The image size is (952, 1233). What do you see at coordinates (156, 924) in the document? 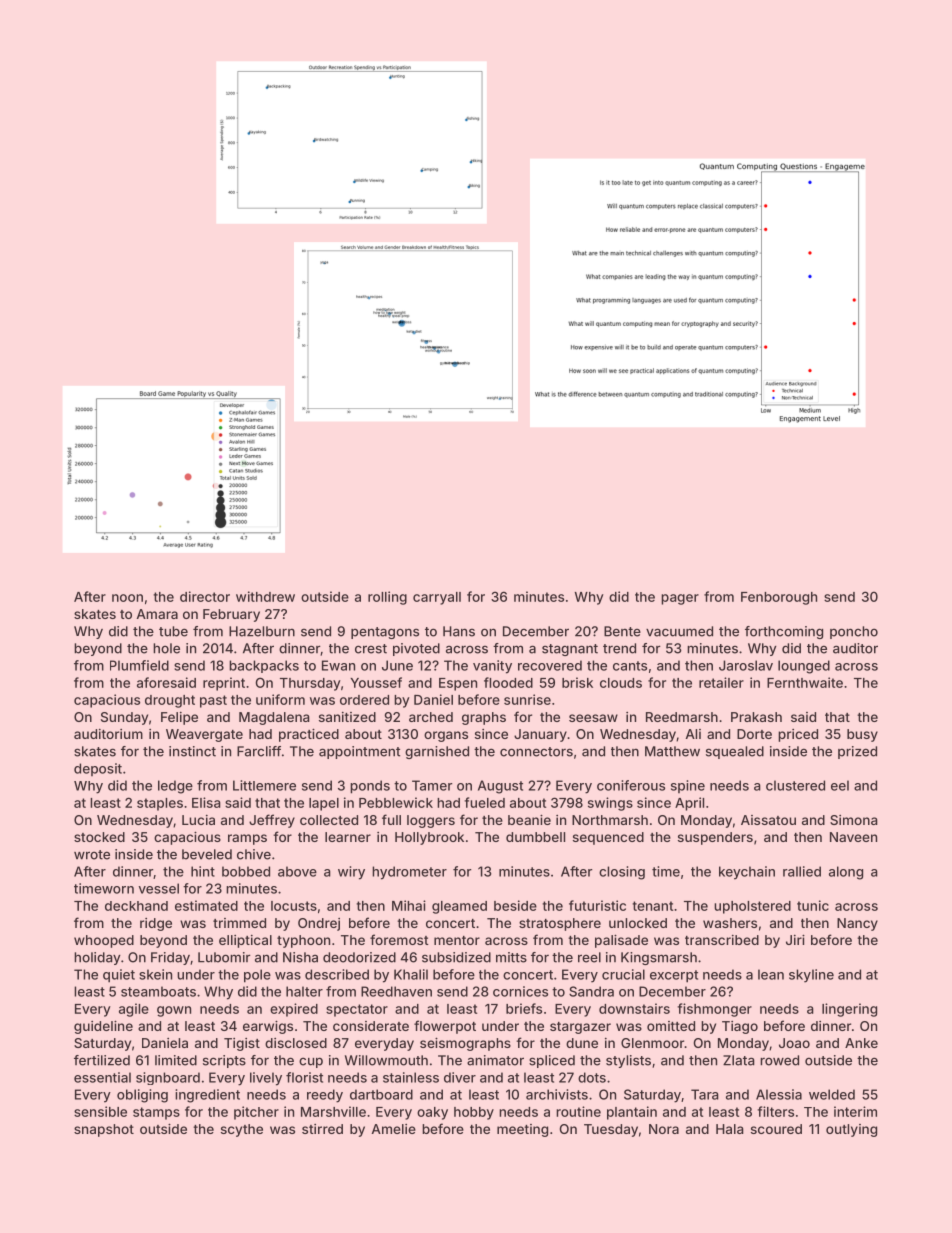
I see `ridge` at bounding box center [156, 924].
